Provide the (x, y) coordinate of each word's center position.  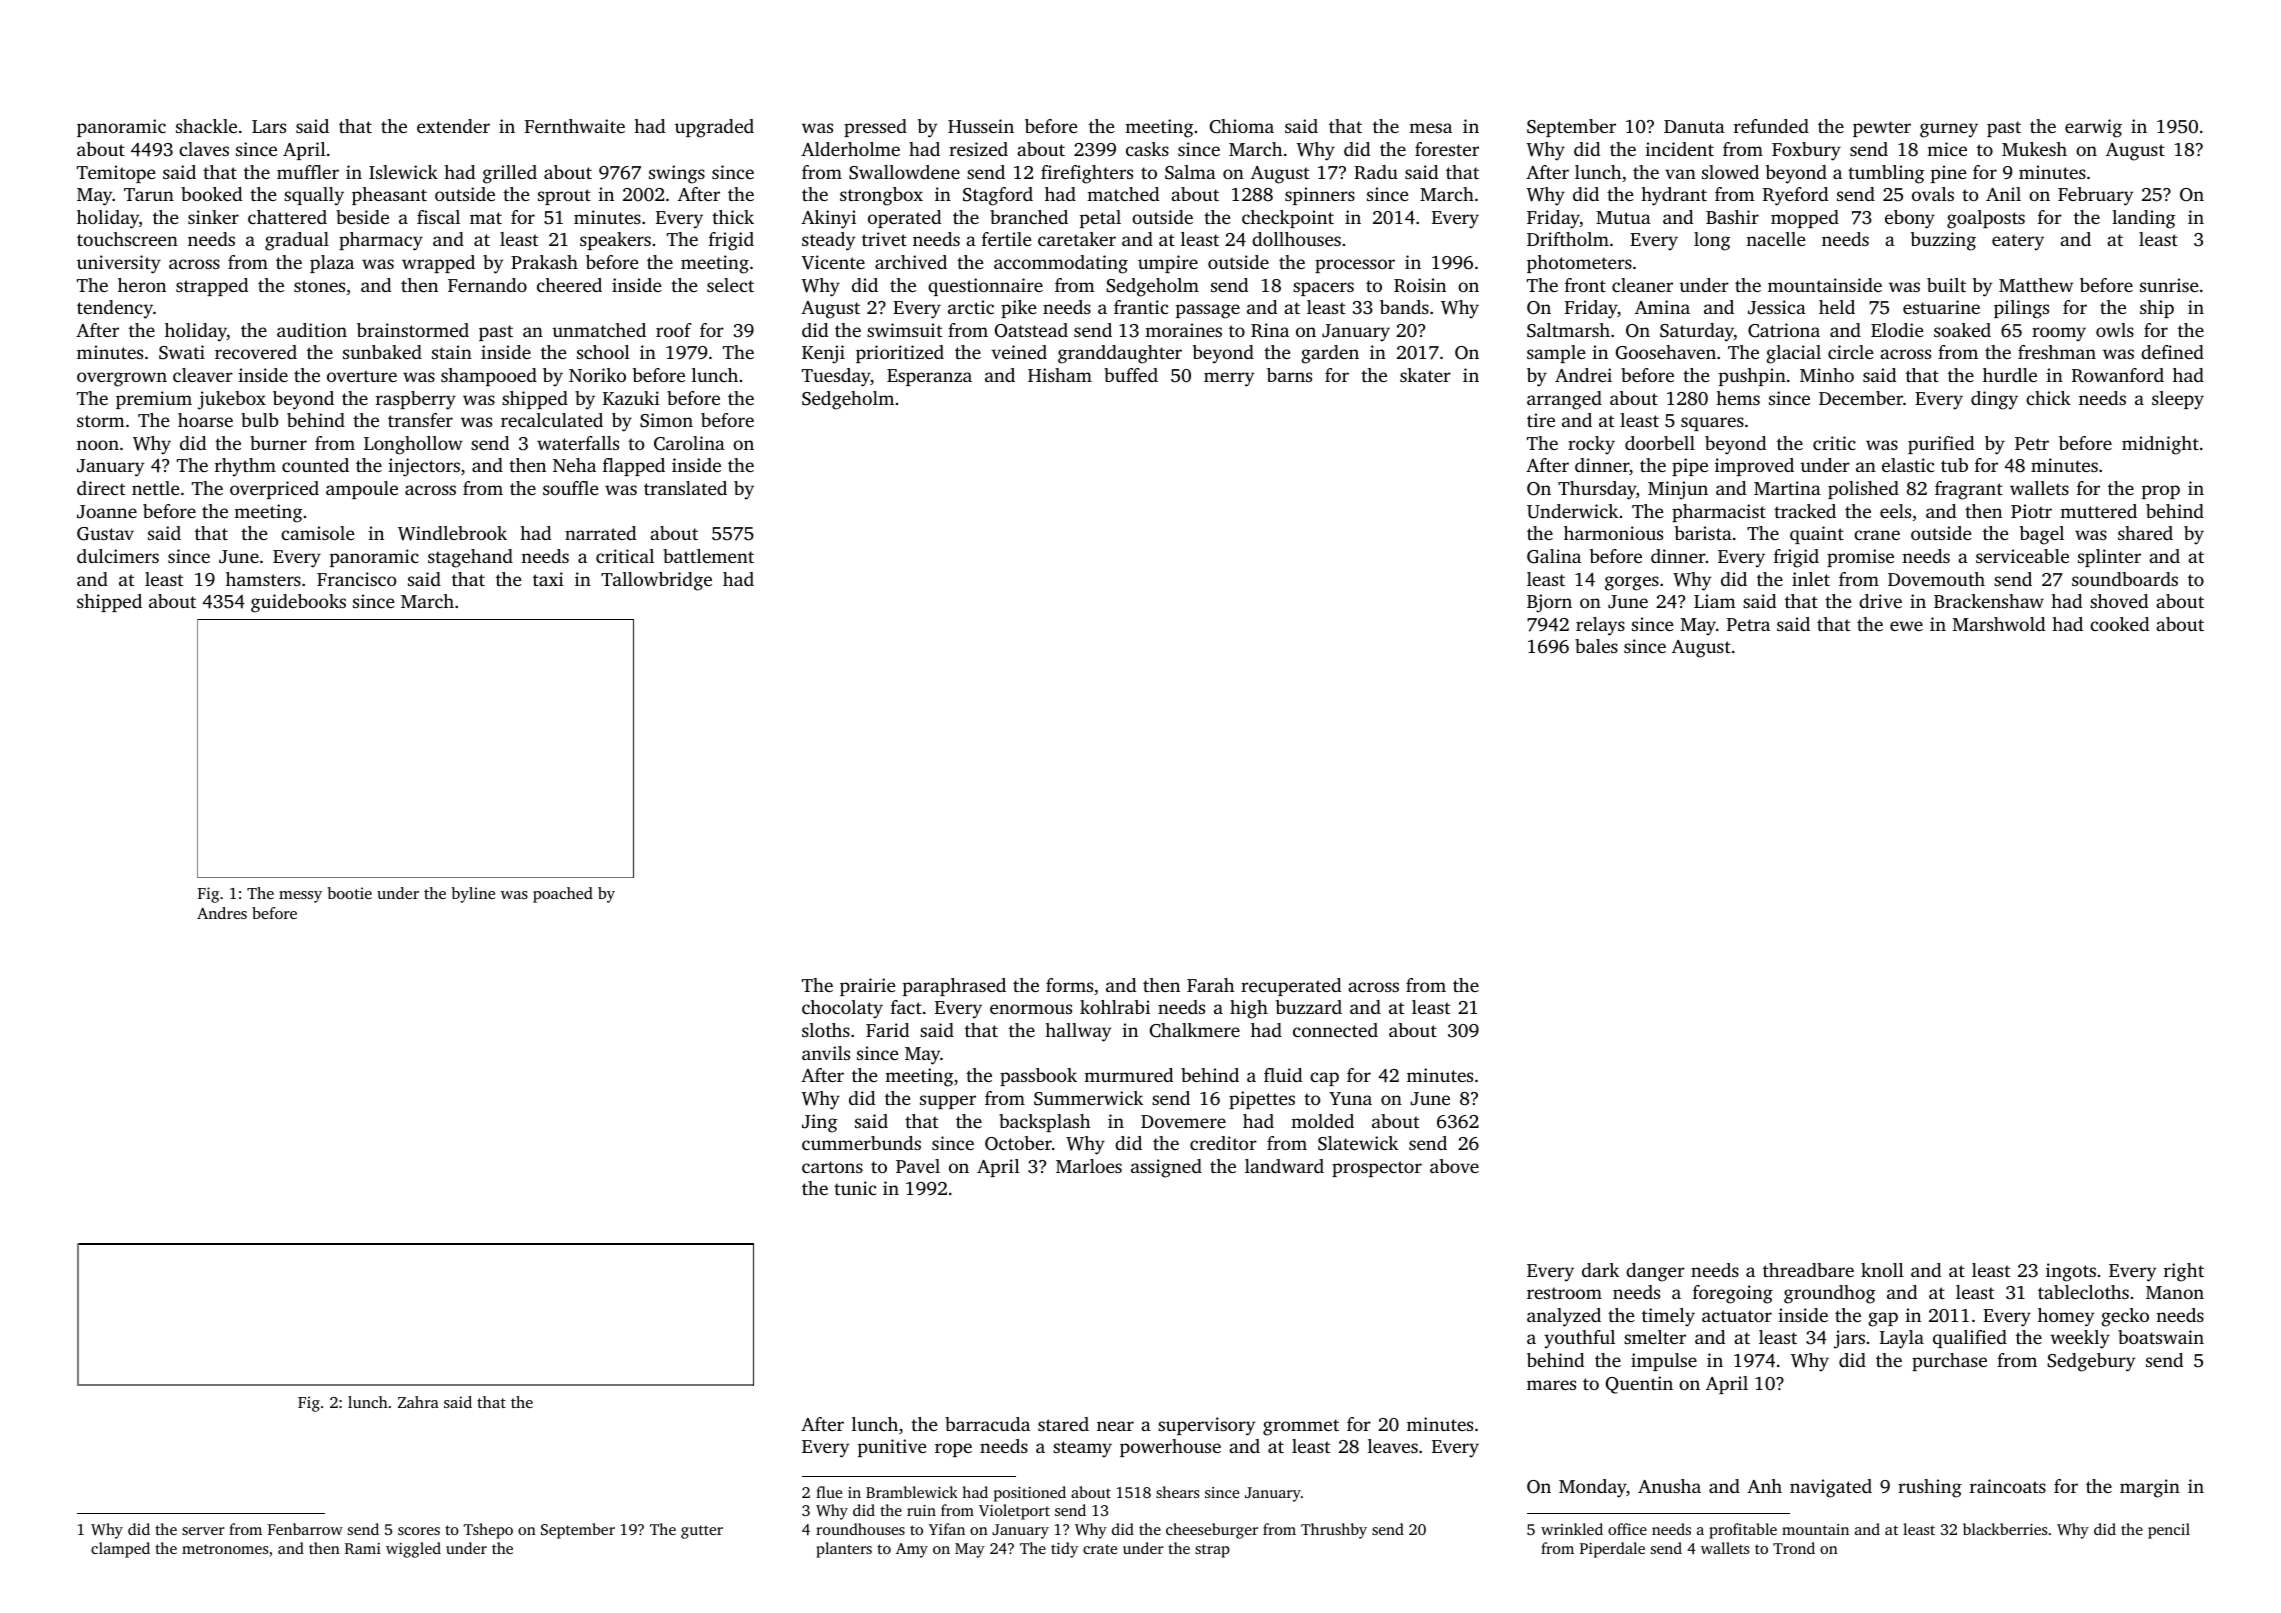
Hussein (981, 126)
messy (300, 897)
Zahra (418, 1402)
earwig (2093, 128)
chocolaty (842, 1009)
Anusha (1669, 1486)
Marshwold (1999, 624)
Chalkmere (1195, 1030)
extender (453, 126)
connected (1335, 1030)
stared (1063, 1424)
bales (1596, 646)
